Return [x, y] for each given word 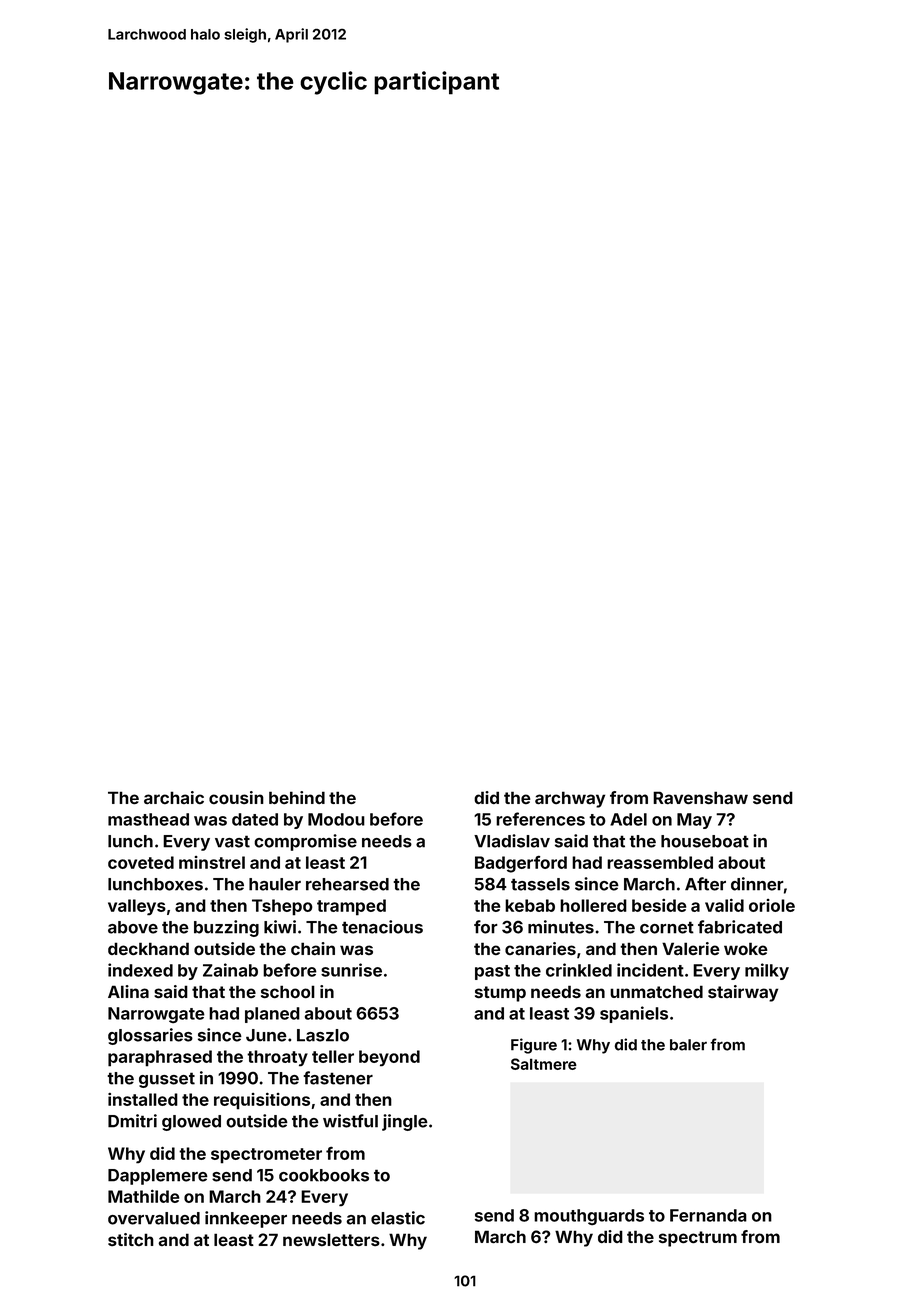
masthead [148, 819]
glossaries [150, 1036]
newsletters [331, 1239]
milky [767, 971]
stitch [131, 1239]
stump [500, 994]
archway [570, 799]
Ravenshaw [700, 797]
